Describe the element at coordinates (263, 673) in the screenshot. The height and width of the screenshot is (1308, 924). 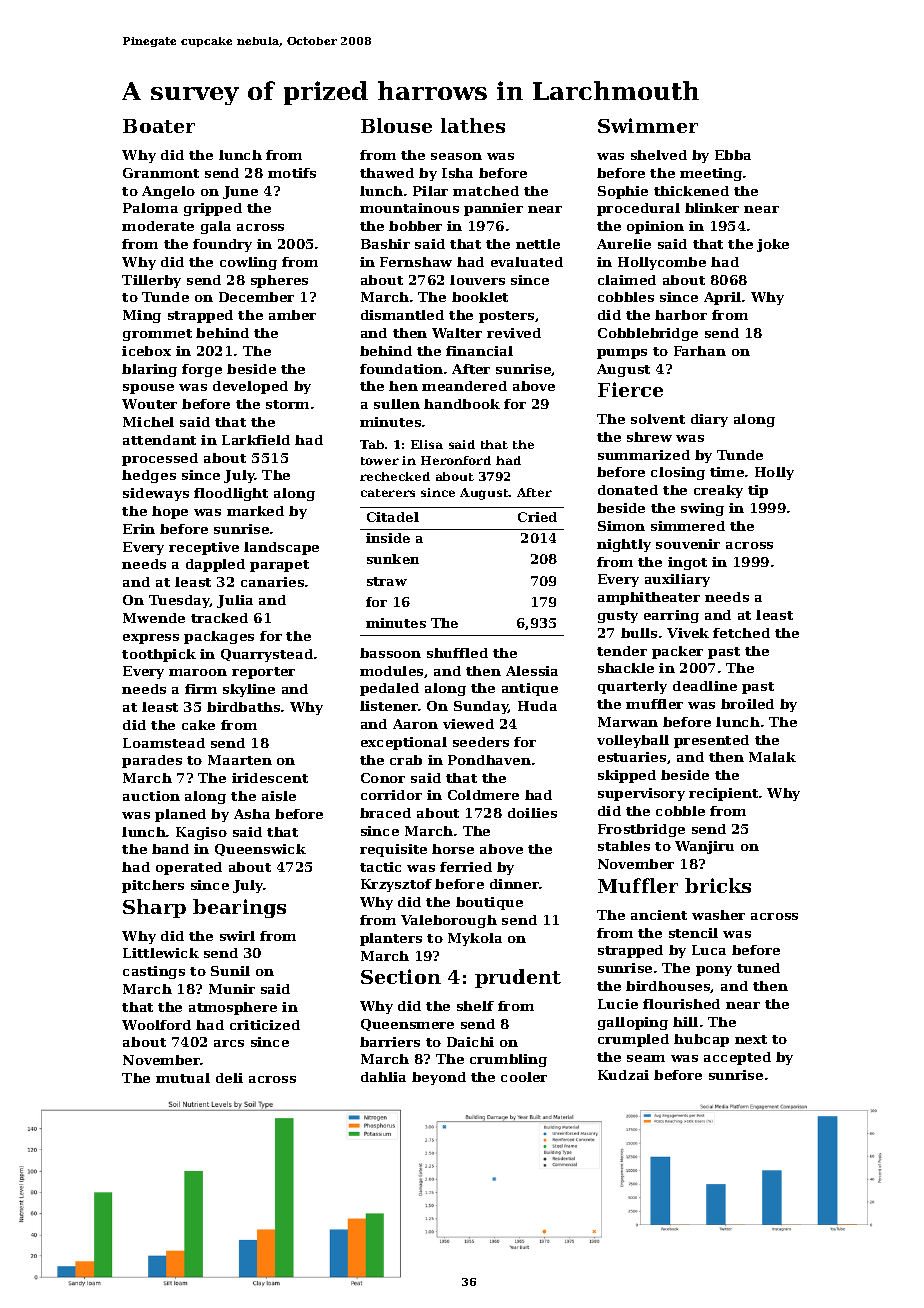
I see `reporter` at that location.
